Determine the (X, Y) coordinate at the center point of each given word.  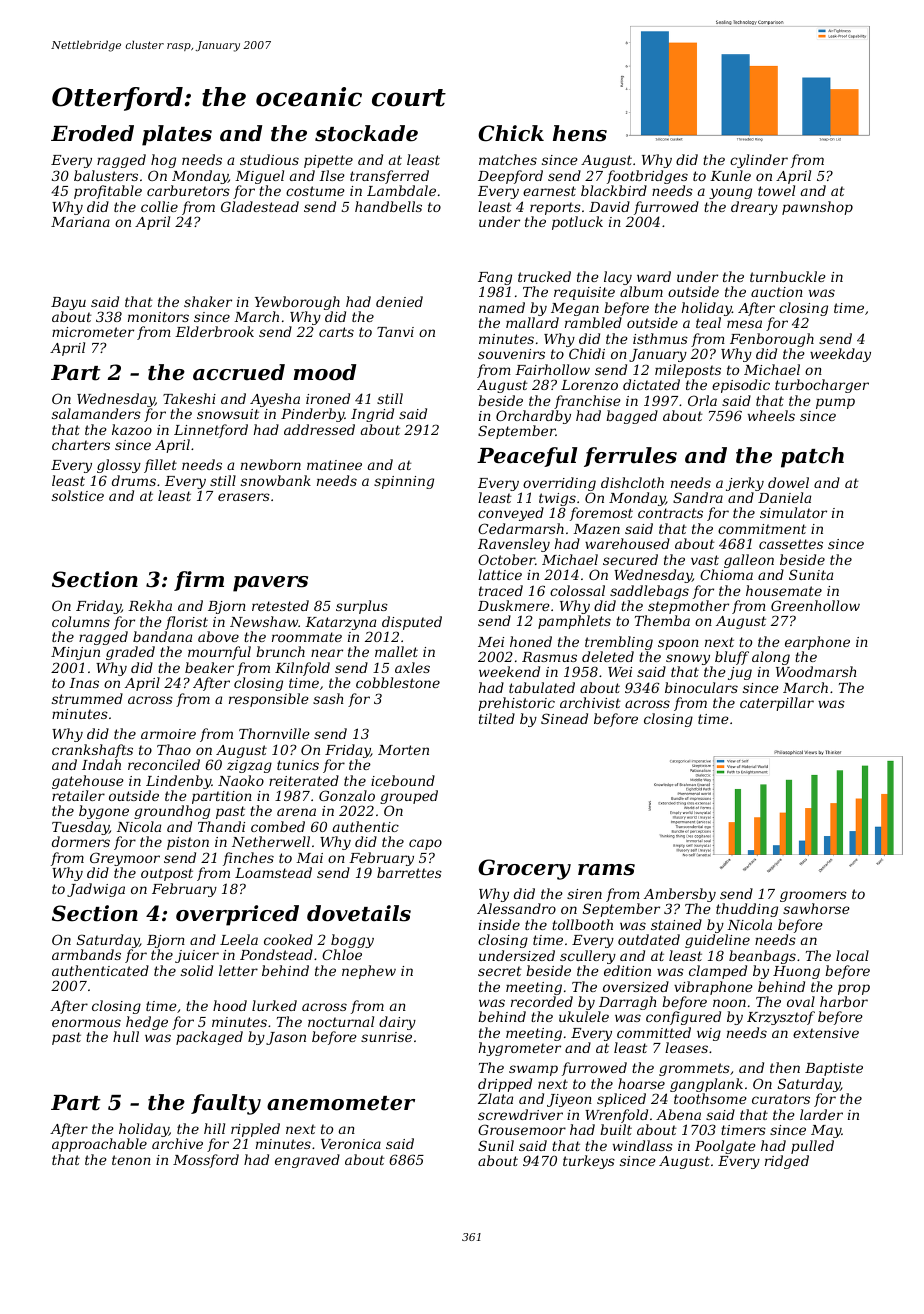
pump (835, 403)
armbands (86, 954)
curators (781, 1099)
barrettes (409, 872)
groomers (813, 896)
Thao (174, 749)
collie (159, 206)
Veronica (351, 1144)
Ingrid (372, 415)
